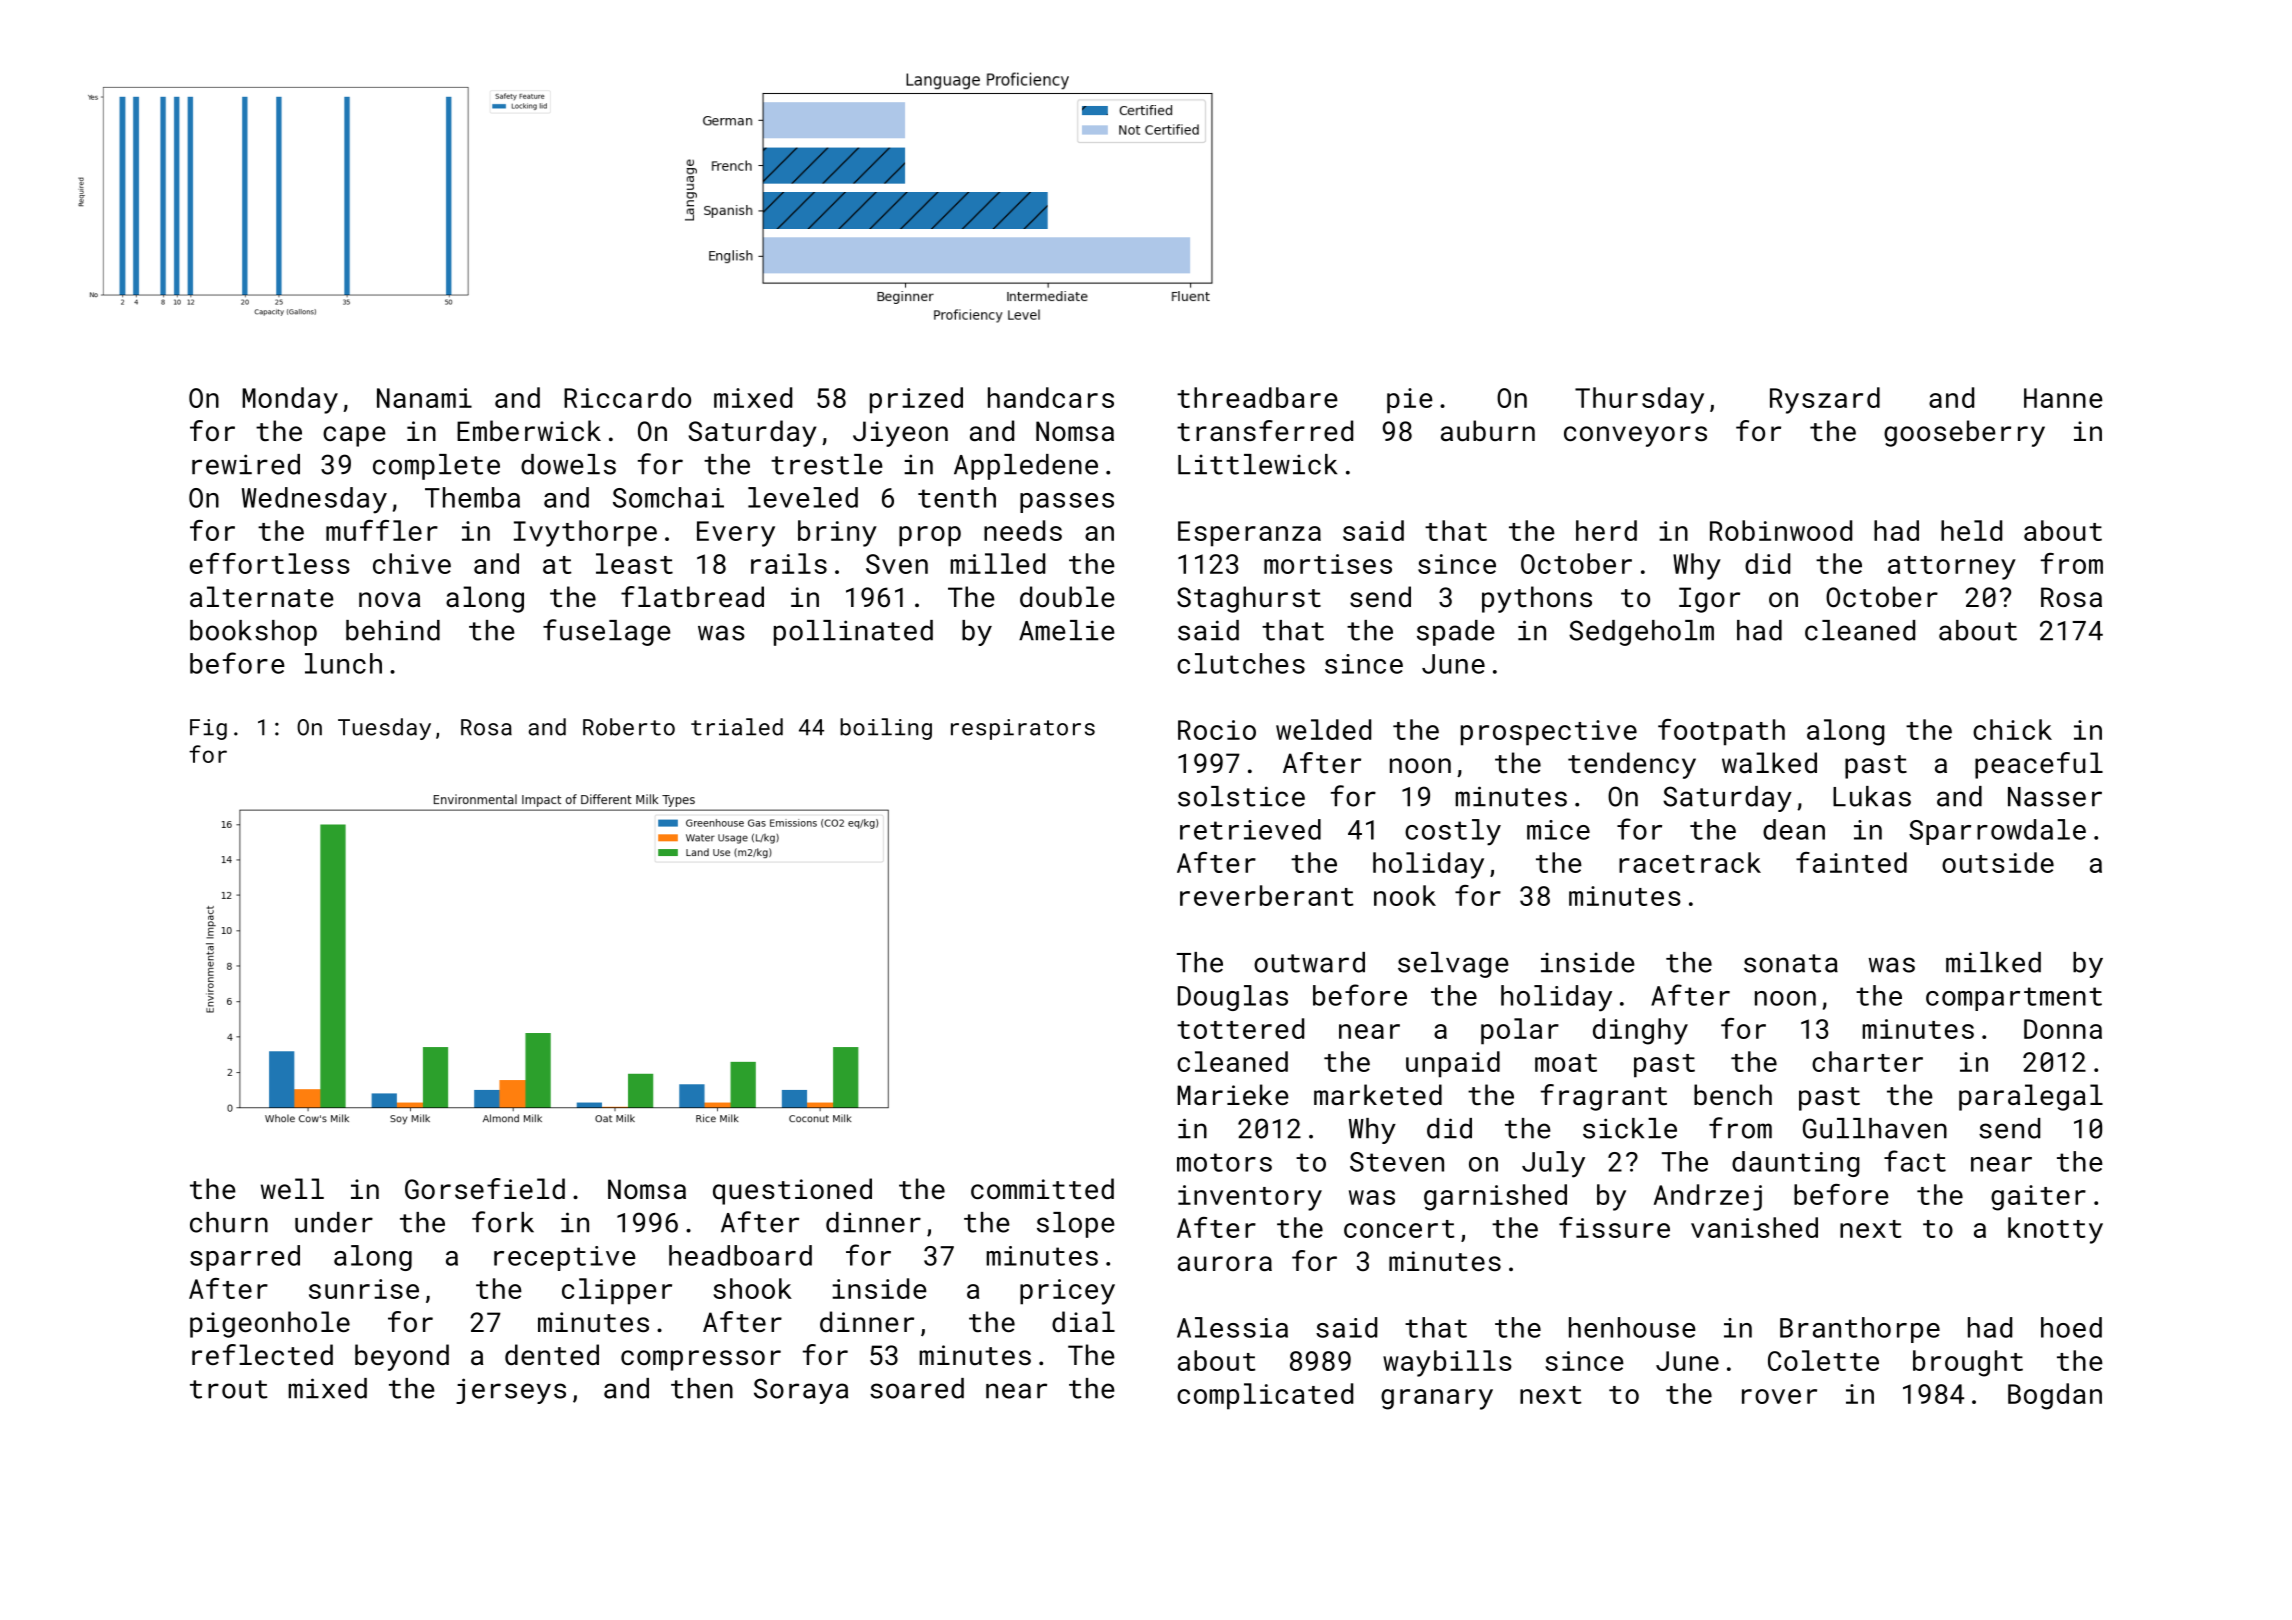  I want to click on trialed, so click(737, 727).
